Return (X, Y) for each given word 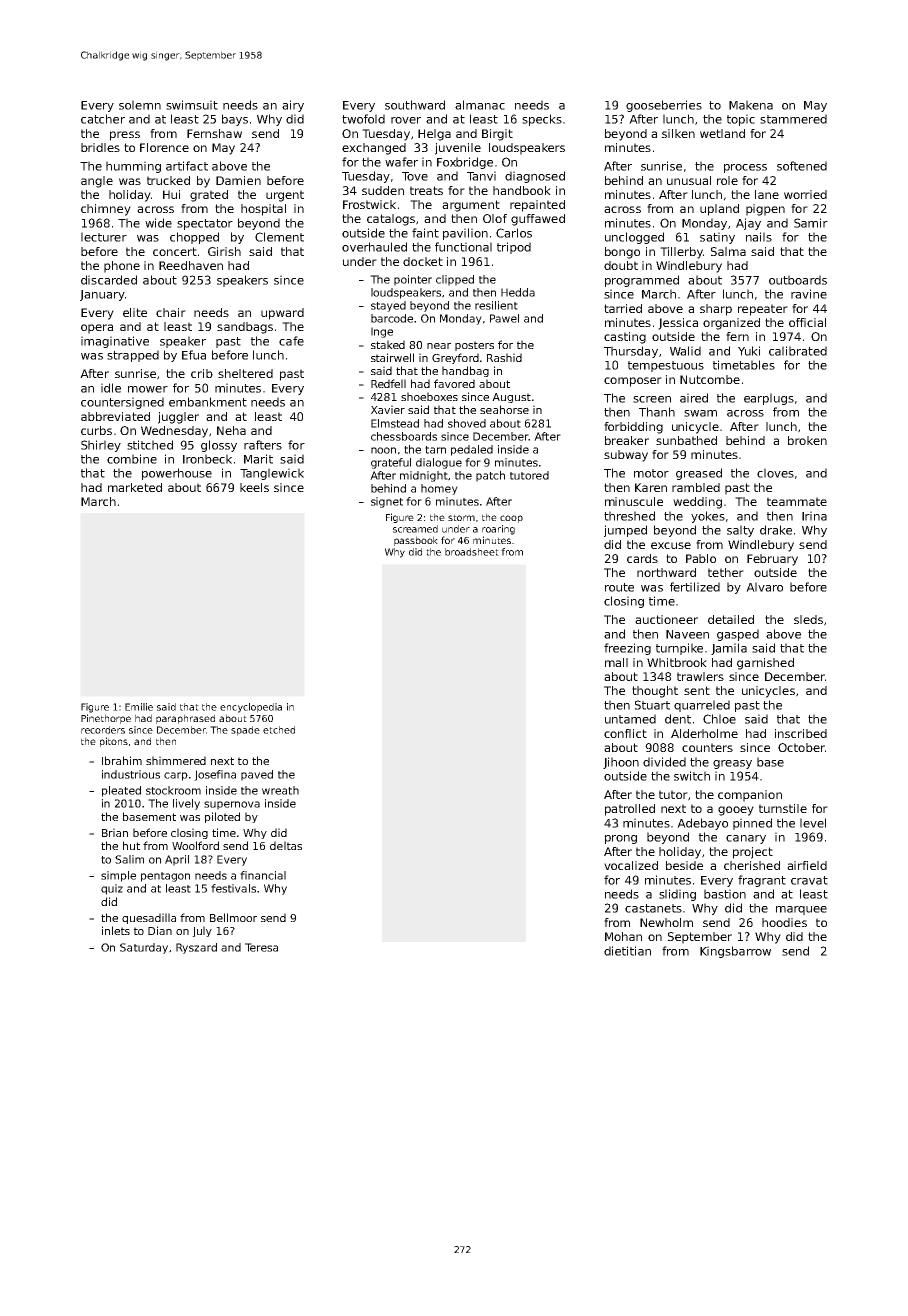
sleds (808, 619)
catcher (103, 119)
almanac (480, 105)
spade (245, 731)
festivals (233, 888)
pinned (752, 824)
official (807, 322)
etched (279, 730)
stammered (793, 119)
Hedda (518, 292)
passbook (416, 541)
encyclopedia (251, 708)
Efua (194, 355)
